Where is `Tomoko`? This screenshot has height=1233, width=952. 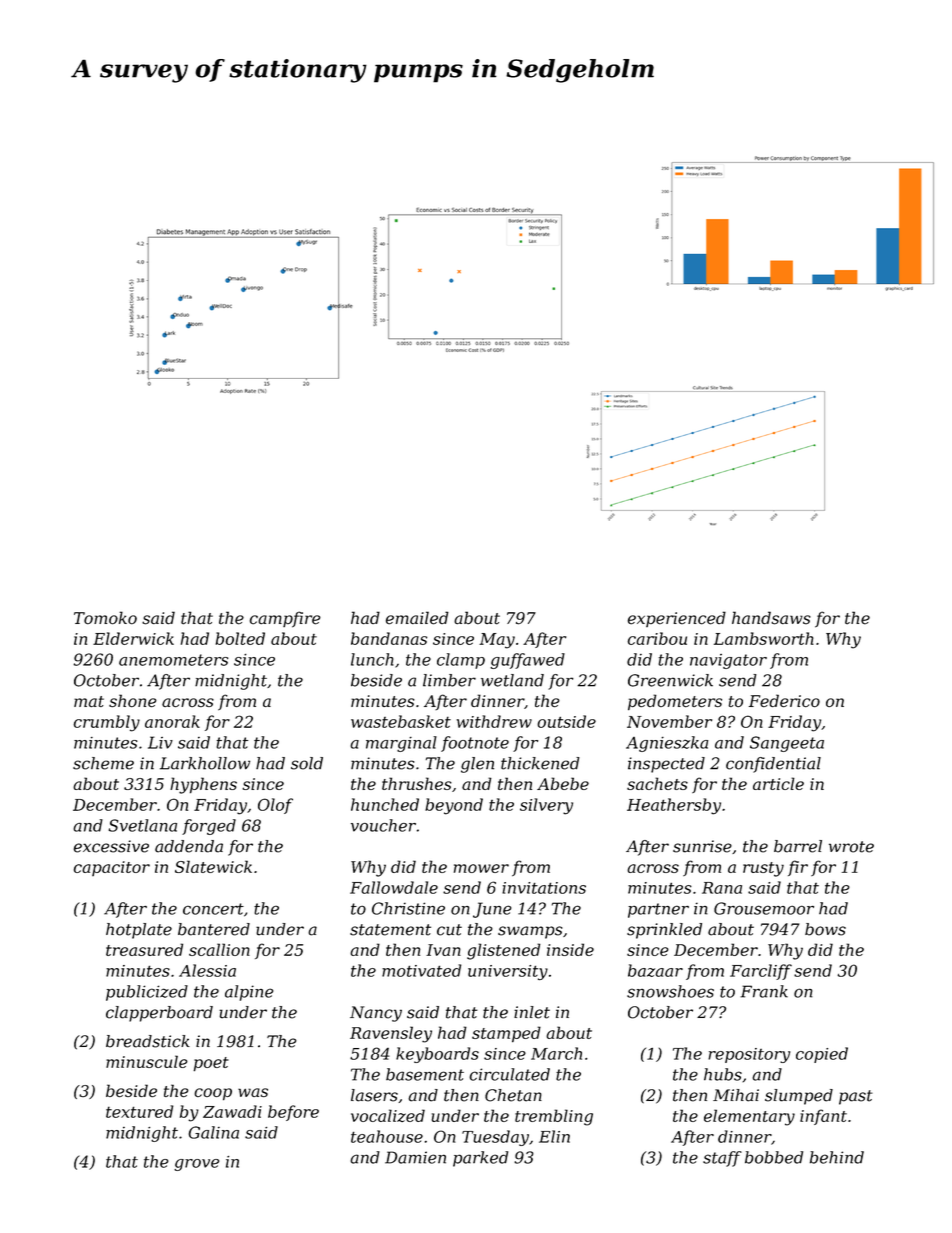 Tomoko is located at coordinates (105, 618).
